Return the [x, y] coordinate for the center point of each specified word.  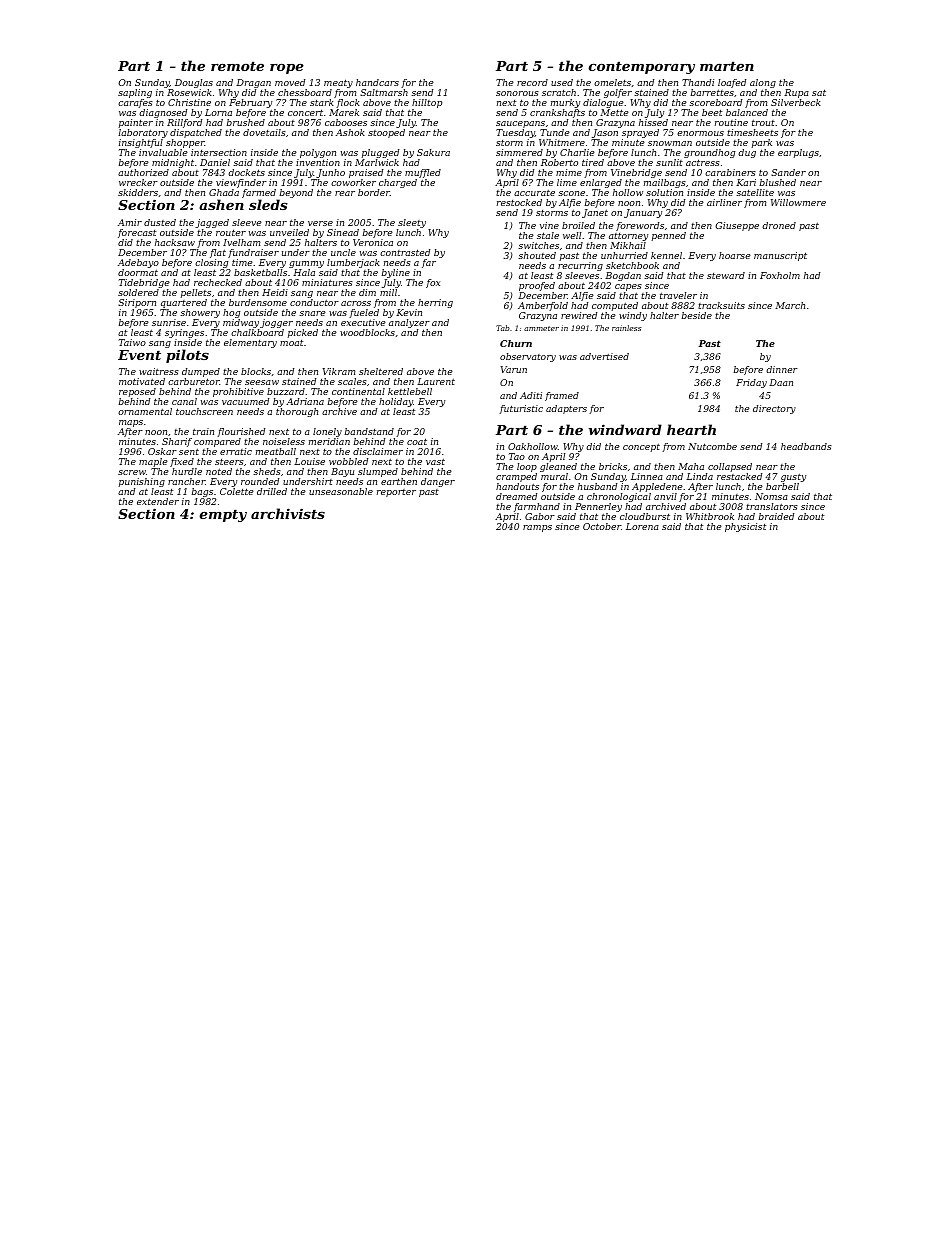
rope [287, 68]
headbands [806, 446]
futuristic [521, 409]
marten [727, 66]
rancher [186, 481]
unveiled [289, 232]
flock [348, 103]
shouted [537, 255]
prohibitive [238, 392]
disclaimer [378, 451]
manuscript [780, 256]
